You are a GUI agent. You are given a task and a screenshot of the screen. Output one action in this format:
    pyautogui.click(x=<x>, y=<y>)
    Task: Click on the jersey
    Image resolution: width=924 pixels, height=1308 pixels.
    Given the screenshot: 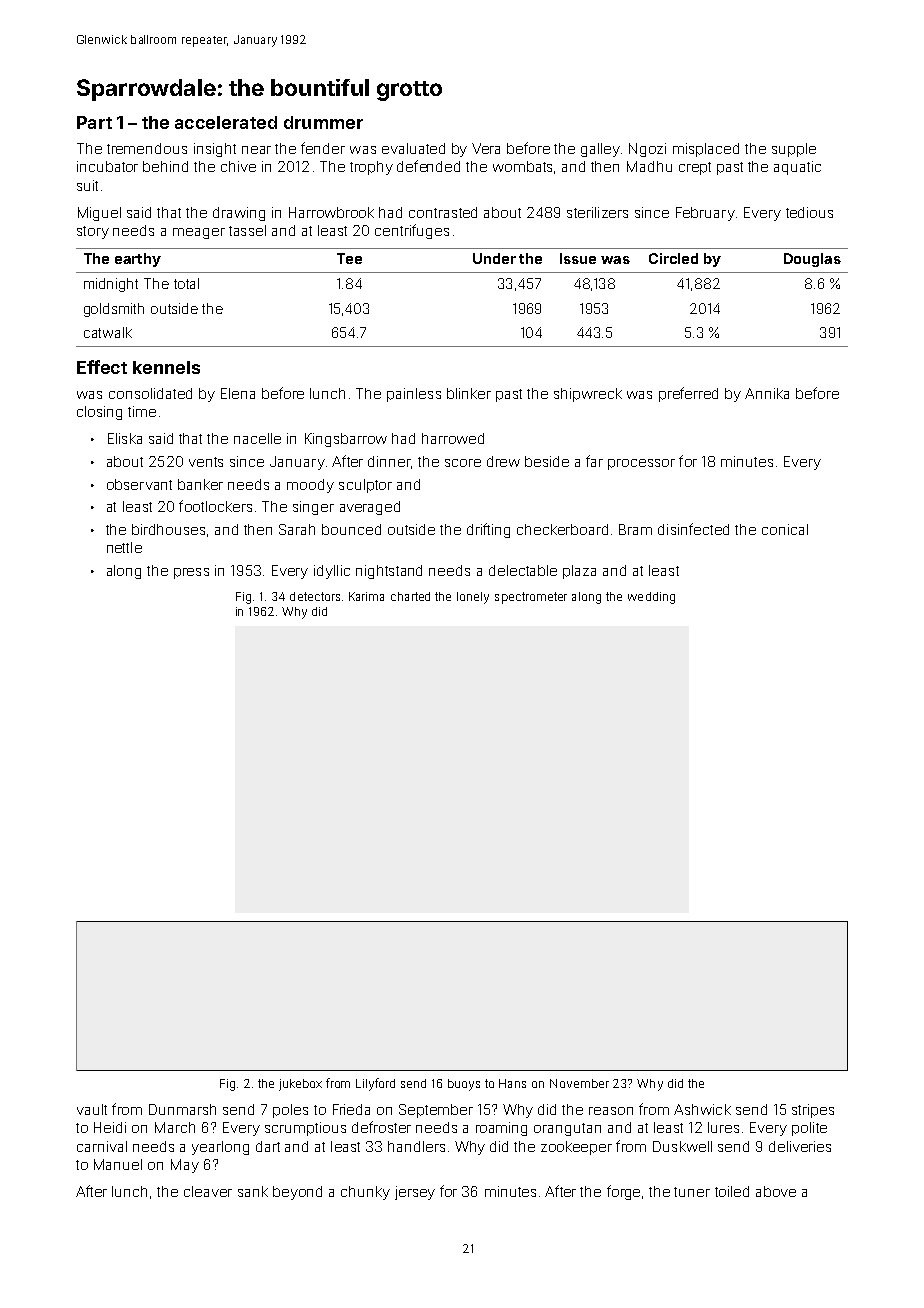 What is the action you would take?
    pyautogui.click(x=415, y=1193)
